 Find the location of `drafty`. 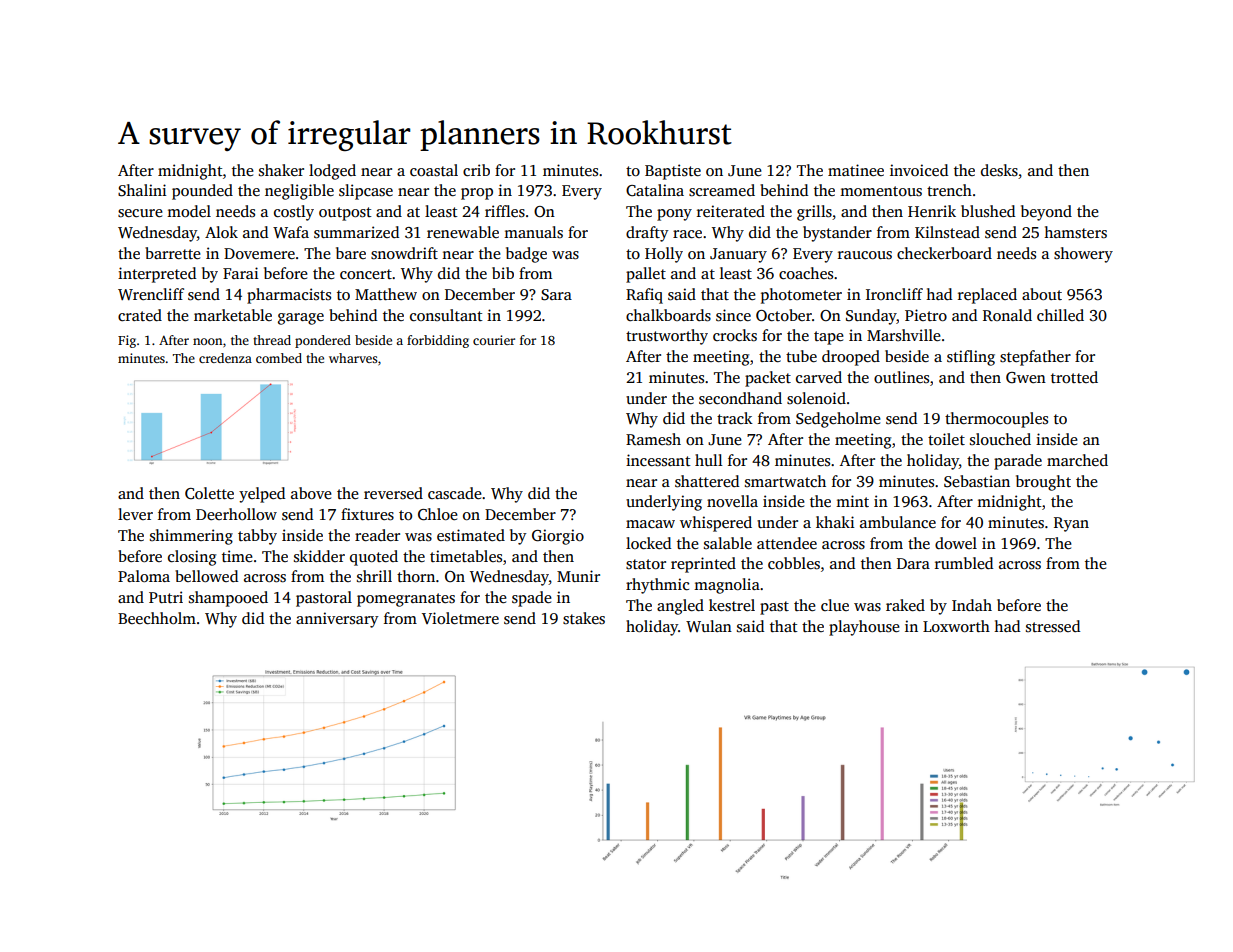

drafty is located at coordinates (647, 234).
